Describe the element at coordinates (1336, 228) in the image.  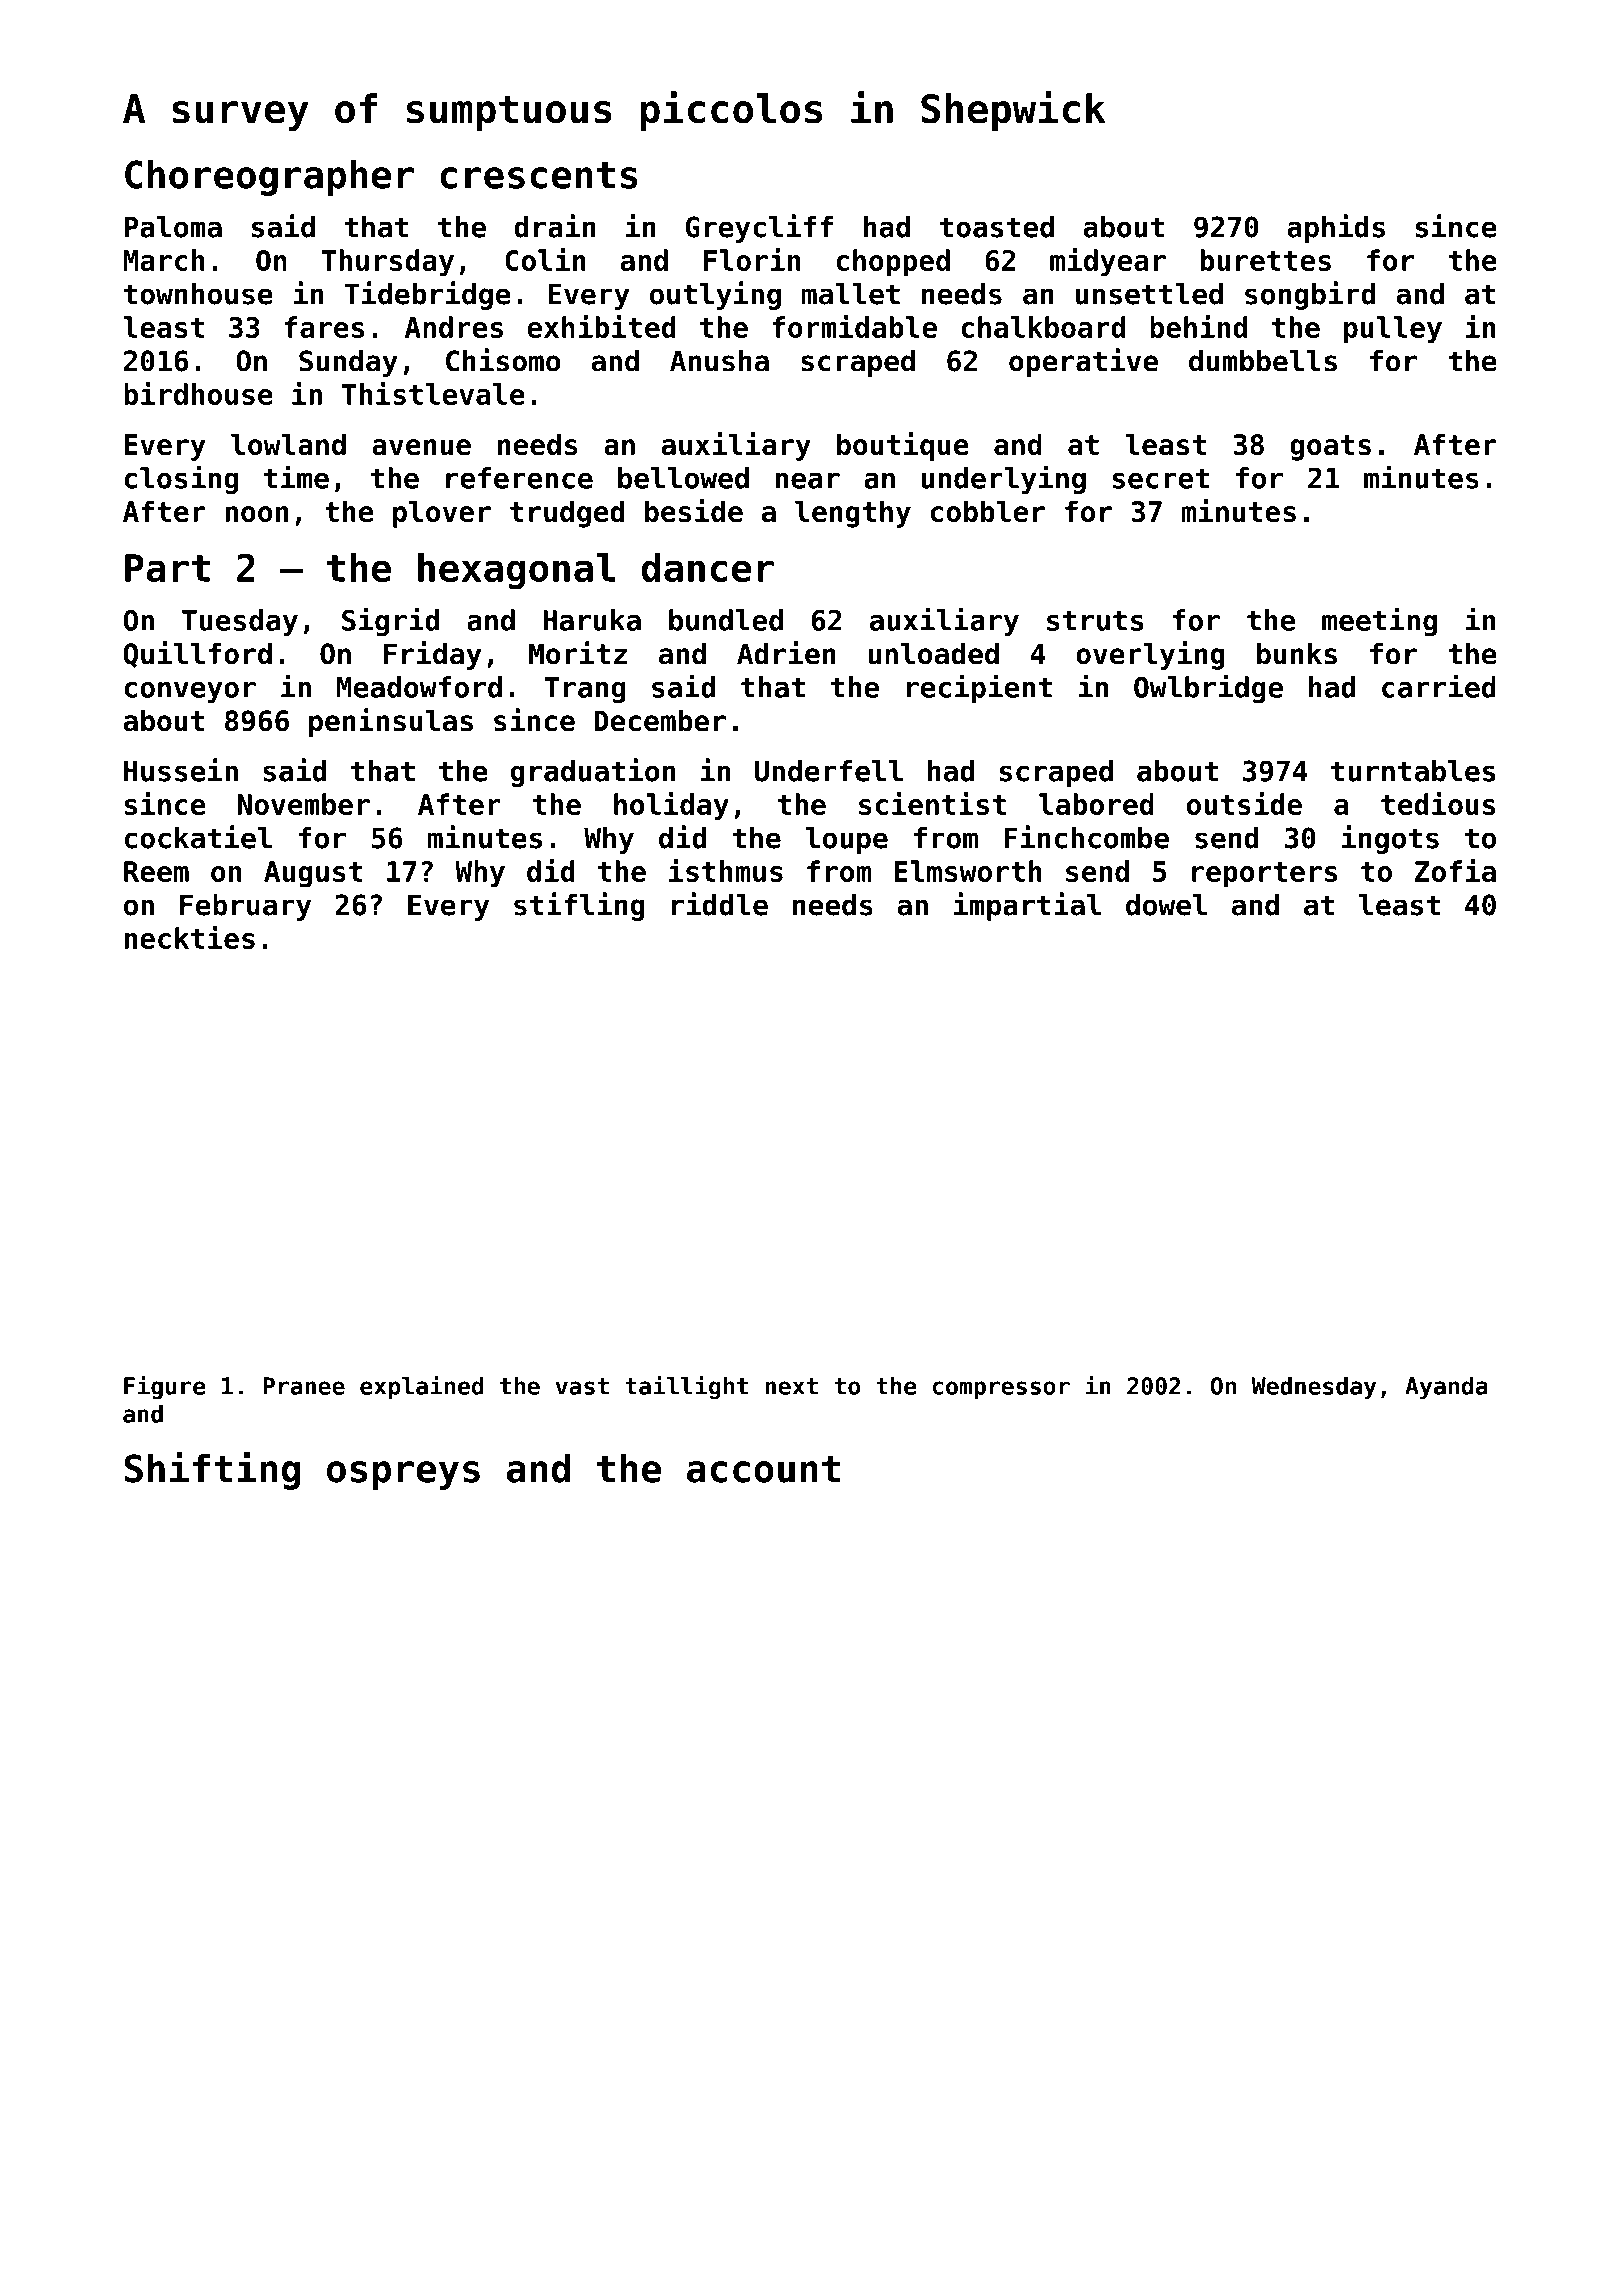
I see `aphids` at that location.
